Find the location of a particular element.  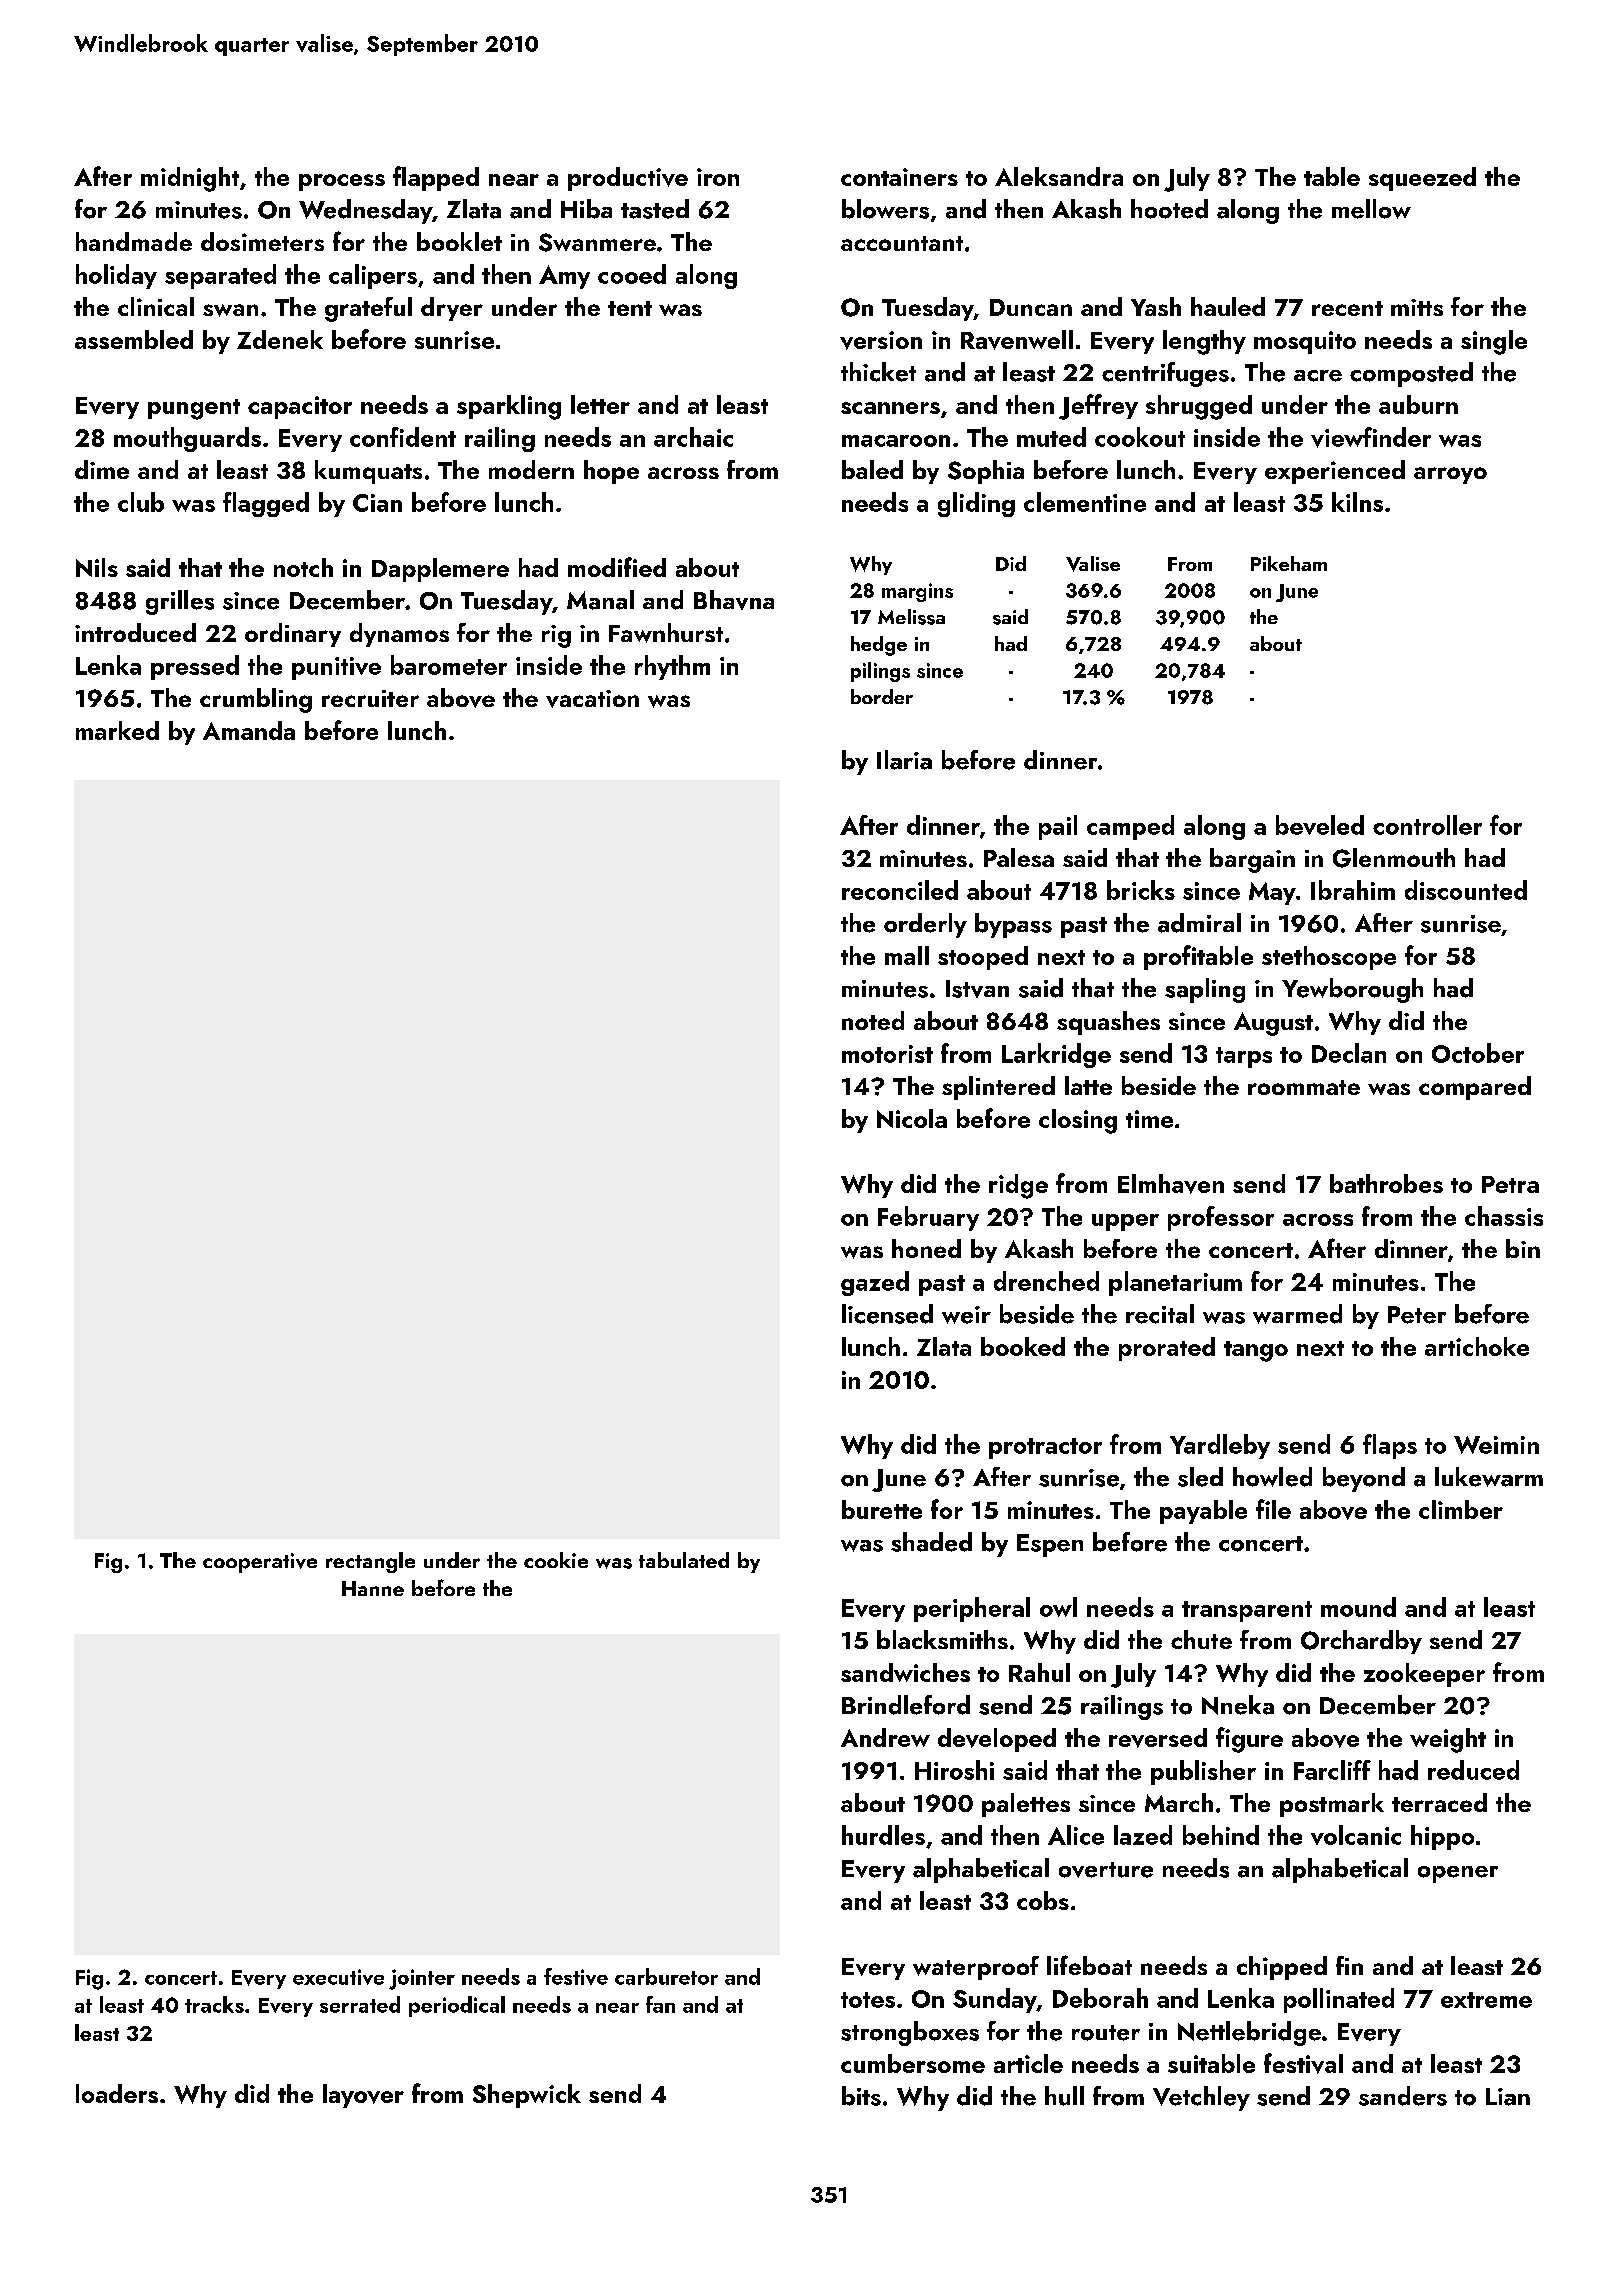

jointer is located at coordinates (422, 1979).
